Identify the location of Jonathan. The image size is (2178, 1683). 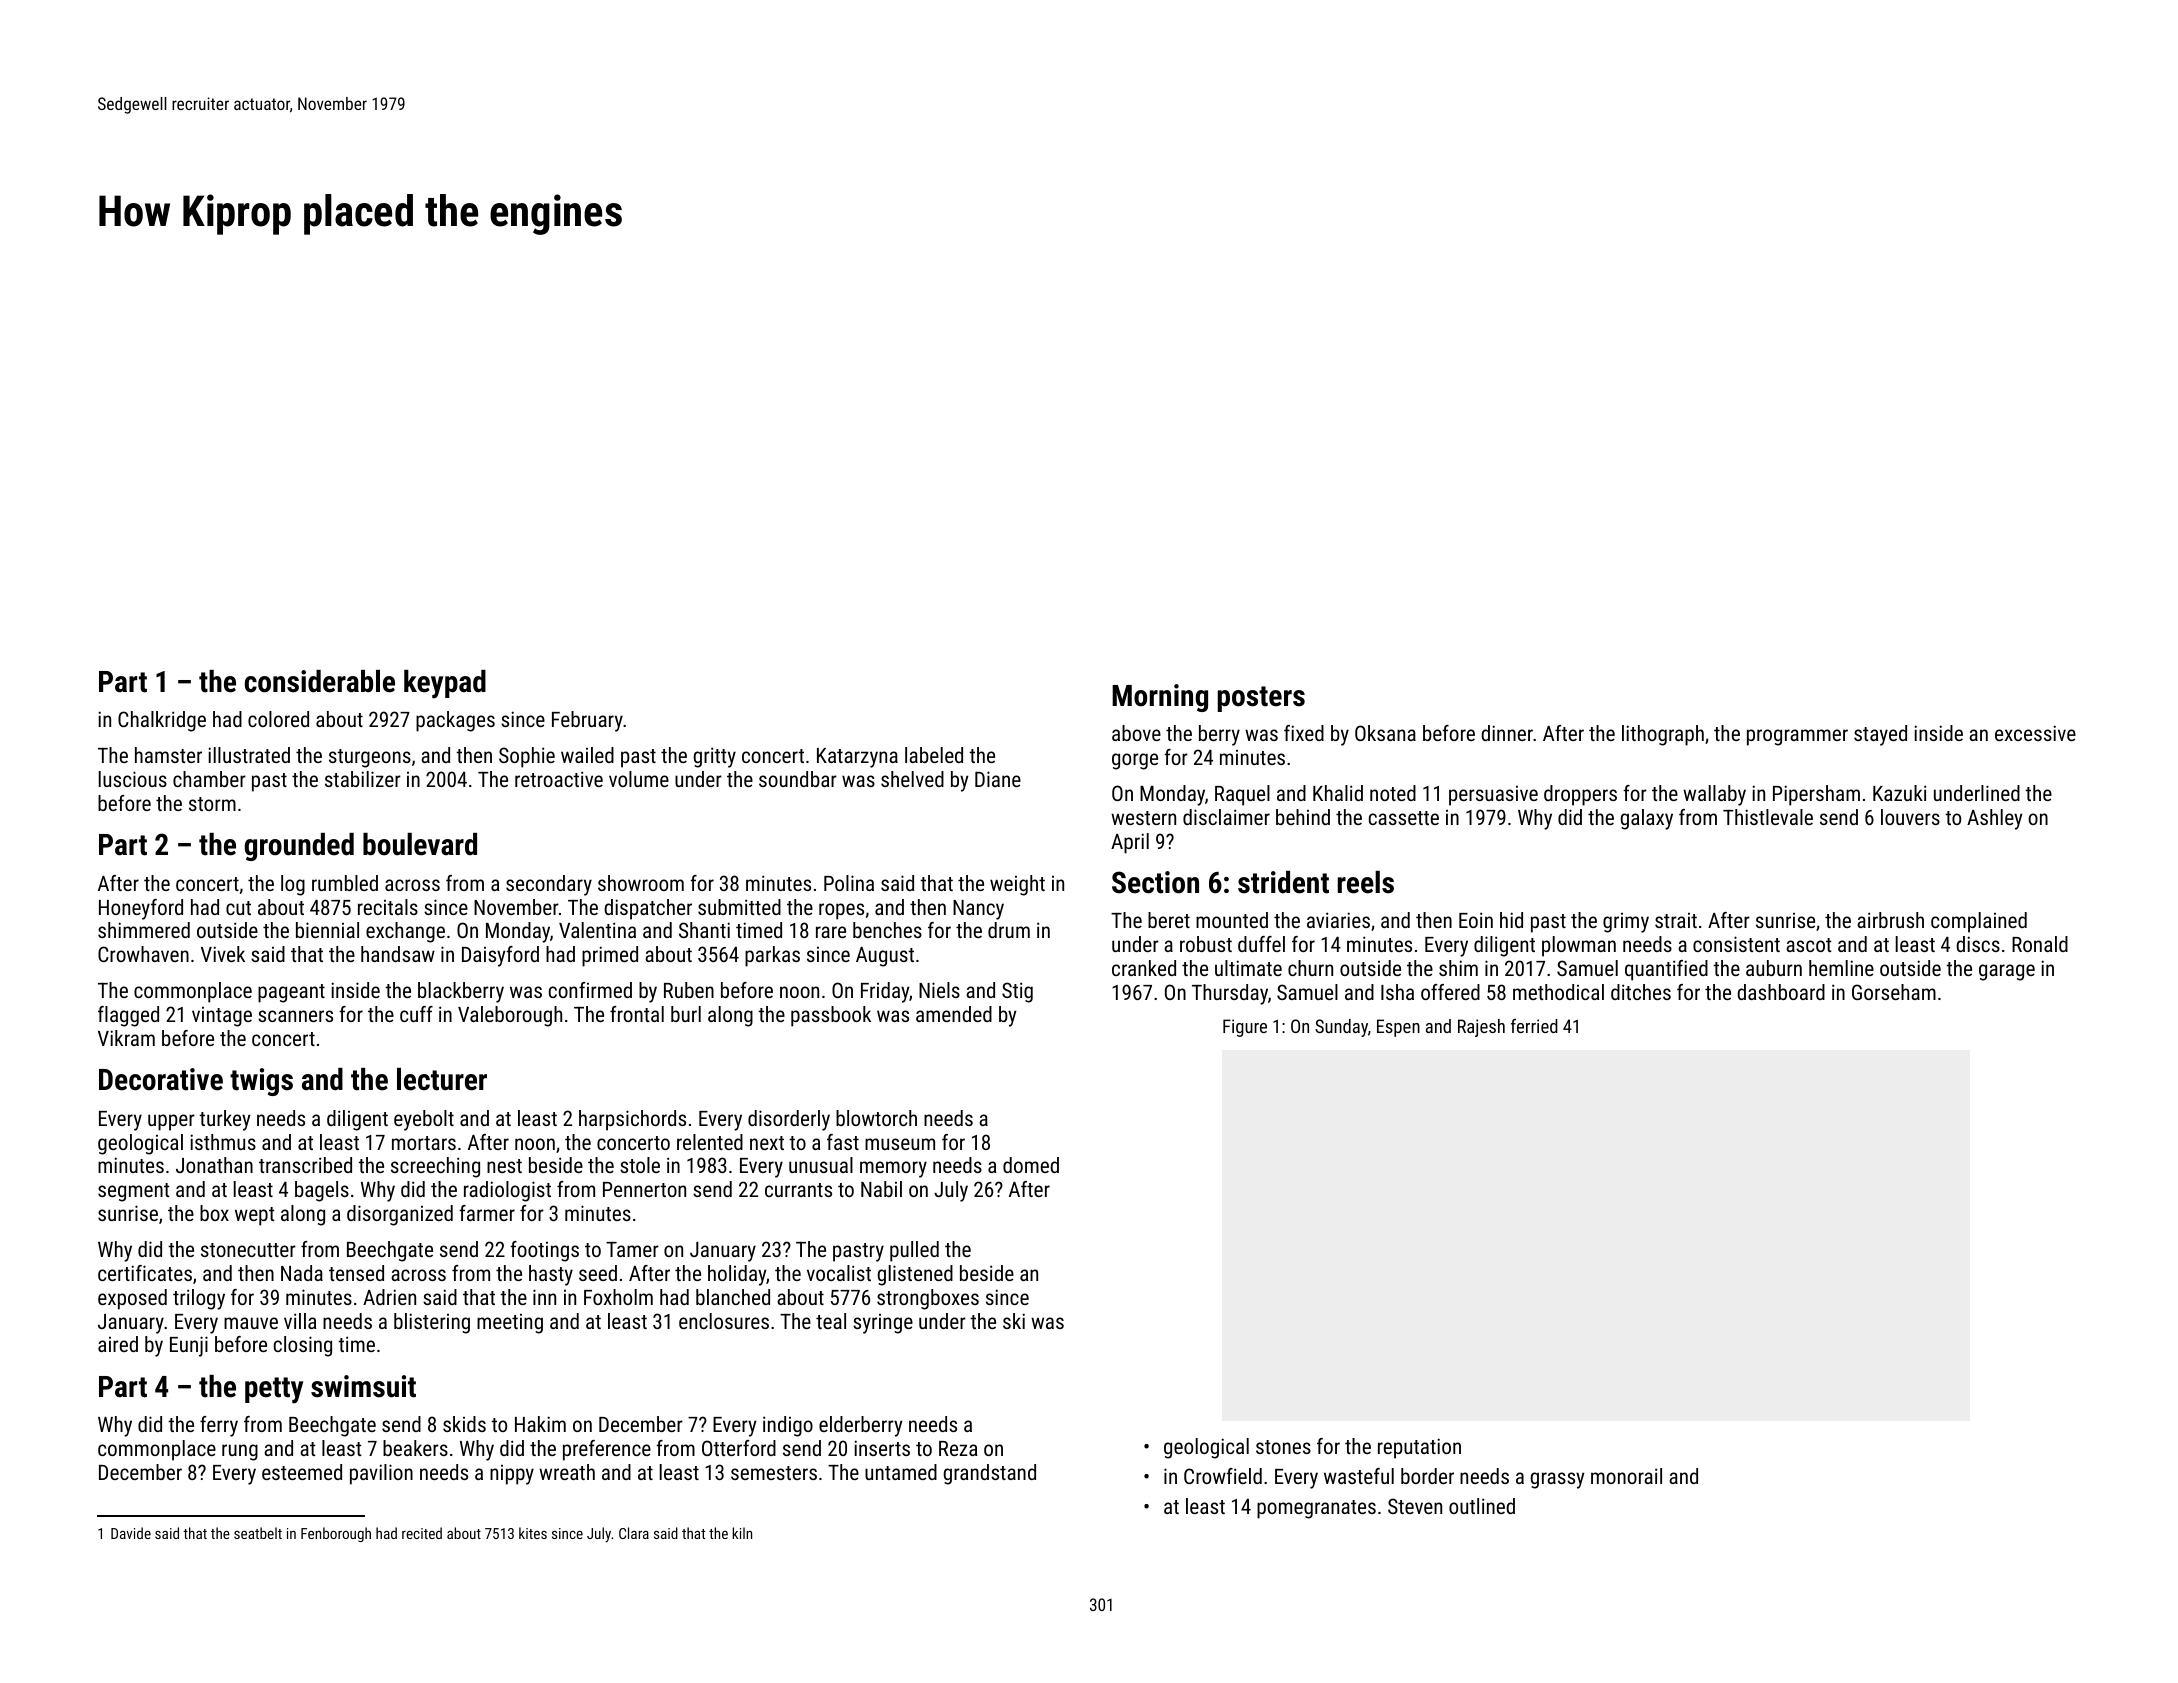
(214, 1165).
